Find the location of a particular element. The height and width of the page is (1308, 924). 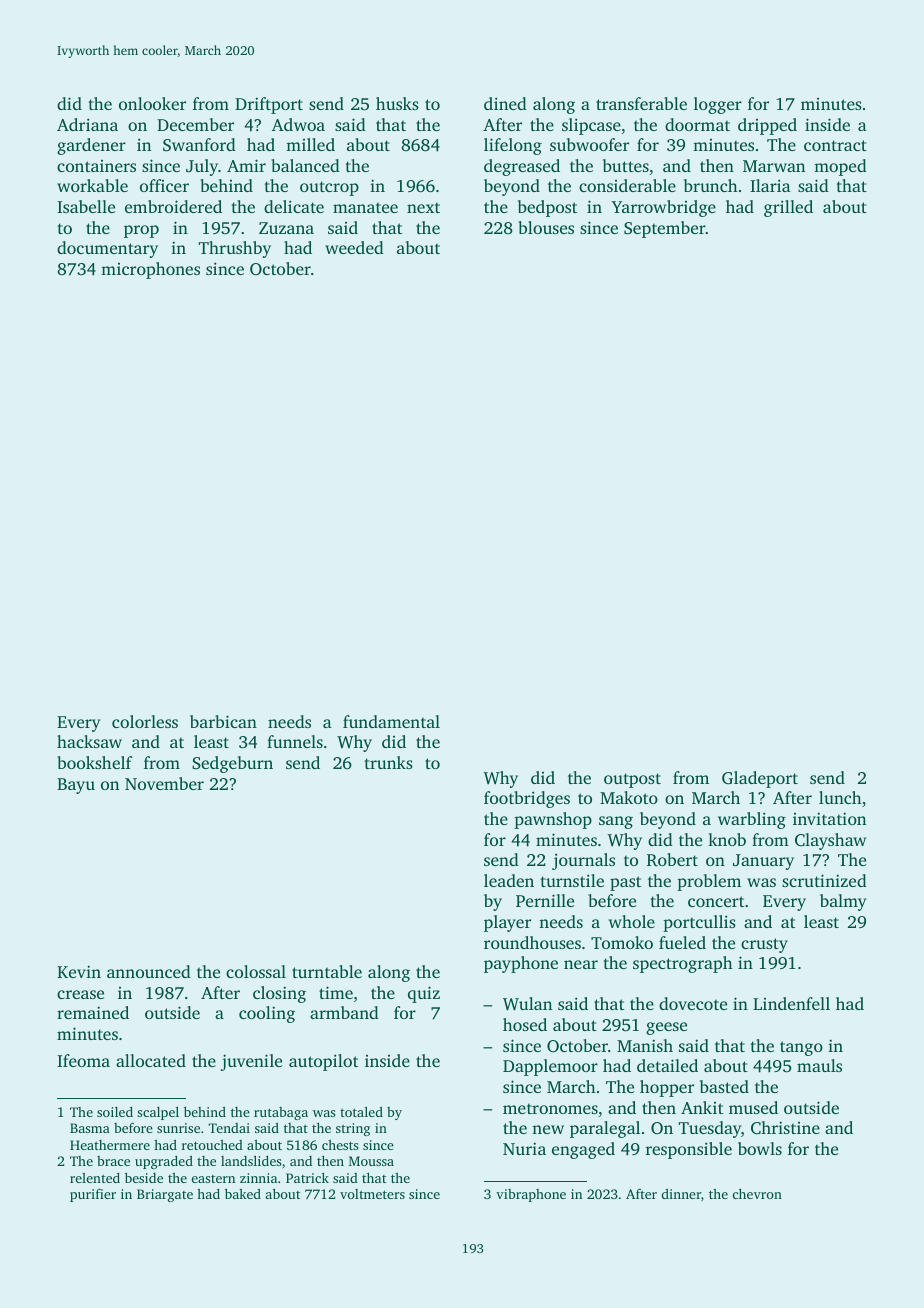

buttes is located at coordinates (626, 165).
